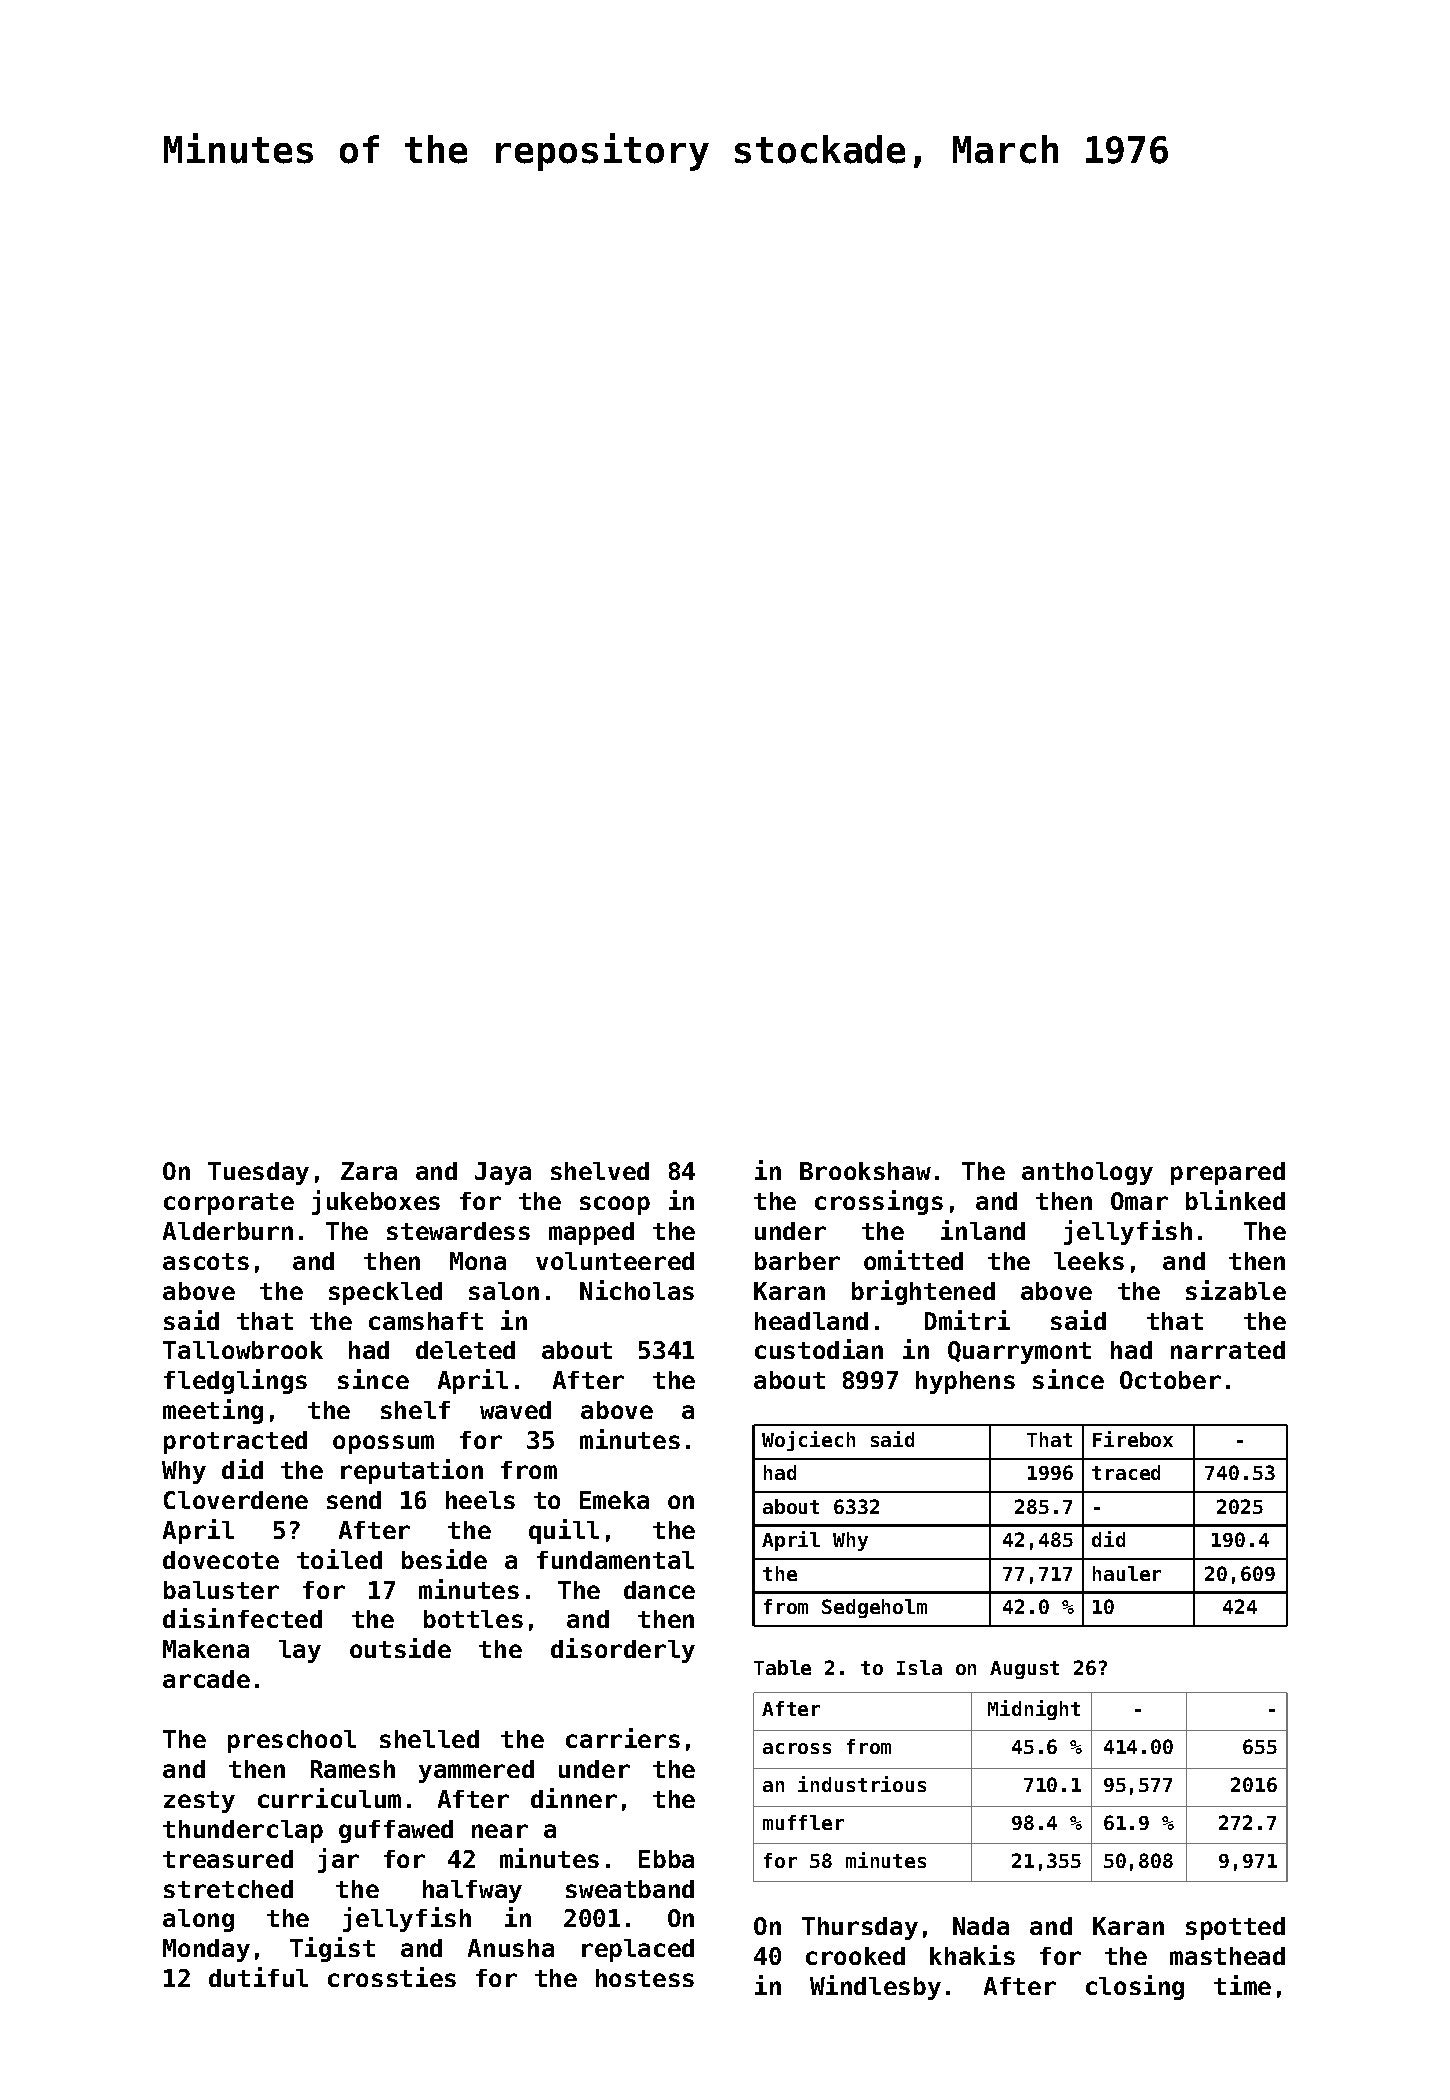 The height and width of the screenshot is (2100, 1450). What do you see at coordinates (874, 1608) in the screenshot?
I see `Sedgeholm` at bounding box center [874, 1608].
